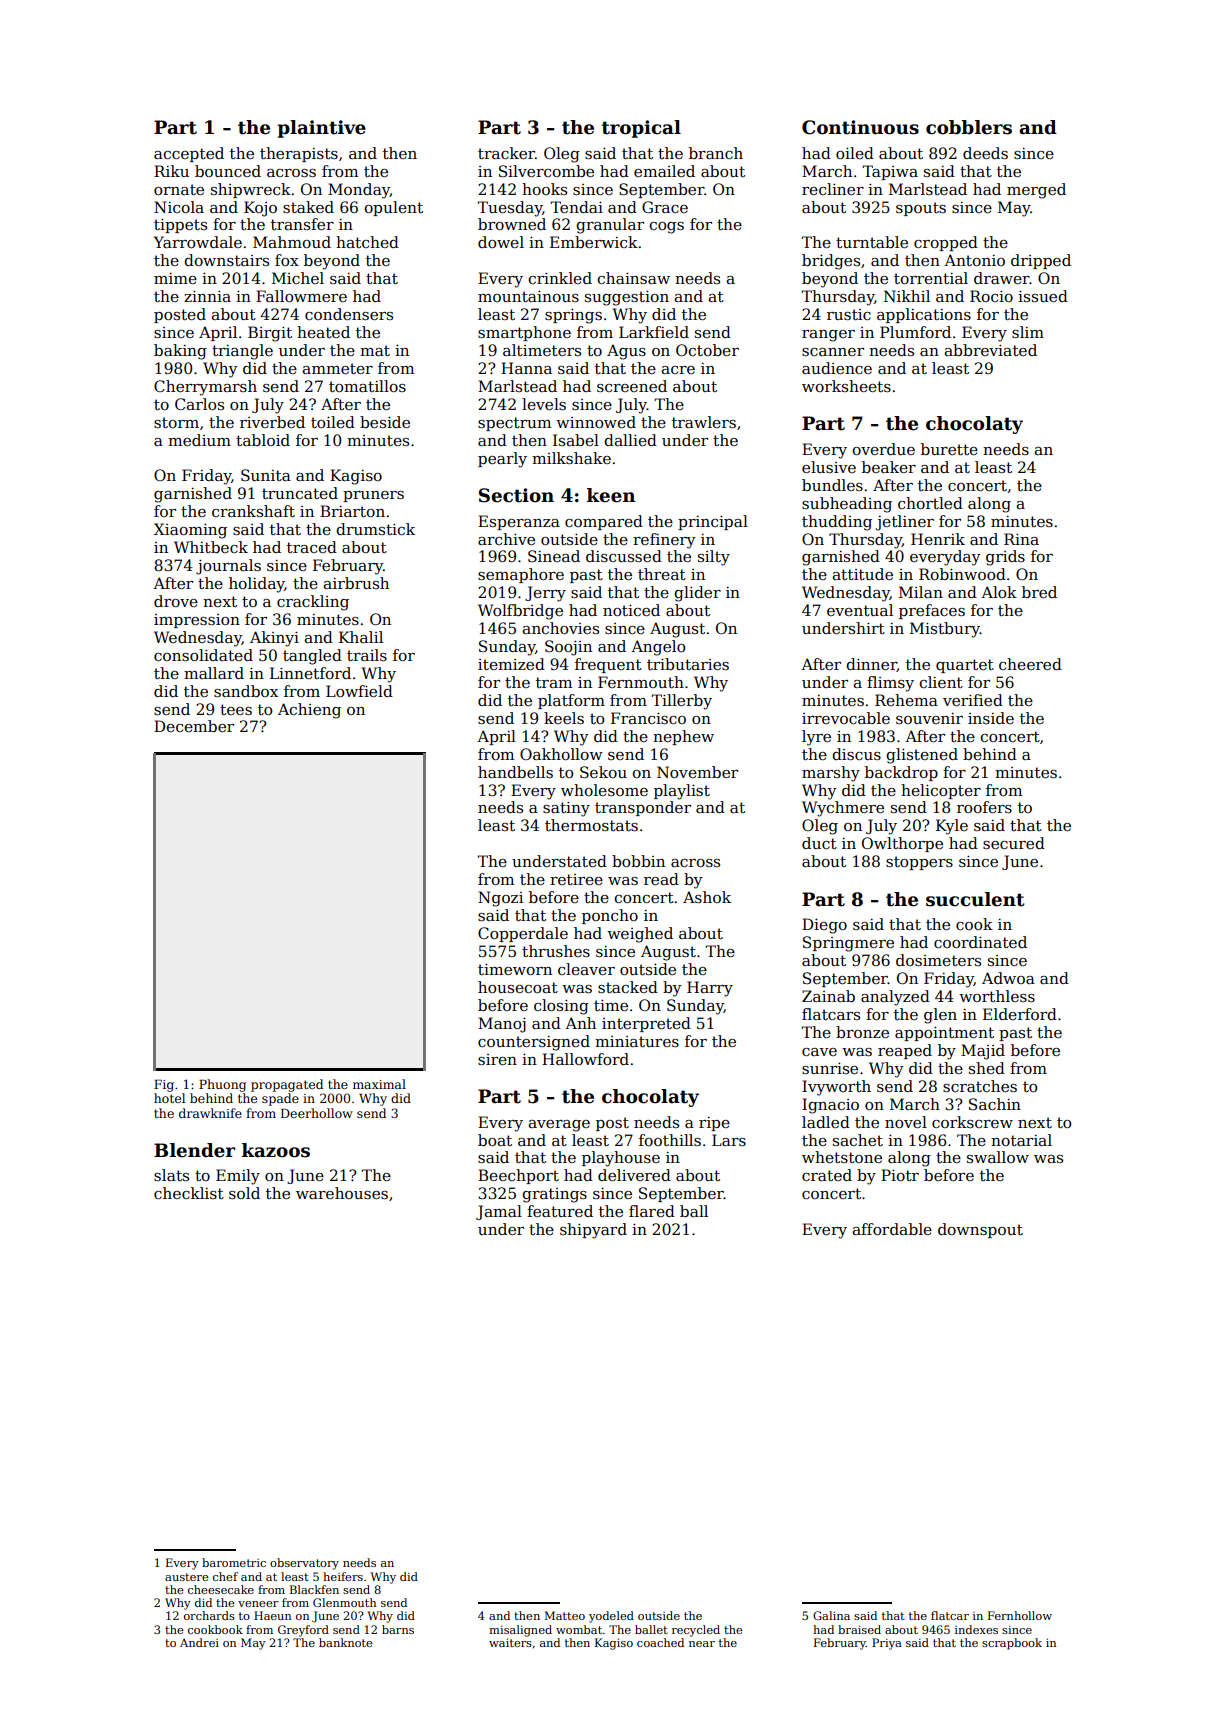 Image resolution: width=1227 pixels, height=1735 pixels. What do you see at coordinates (515, 772) in the screenshot?
I see `handbells` at bounding box center [515, 772].
